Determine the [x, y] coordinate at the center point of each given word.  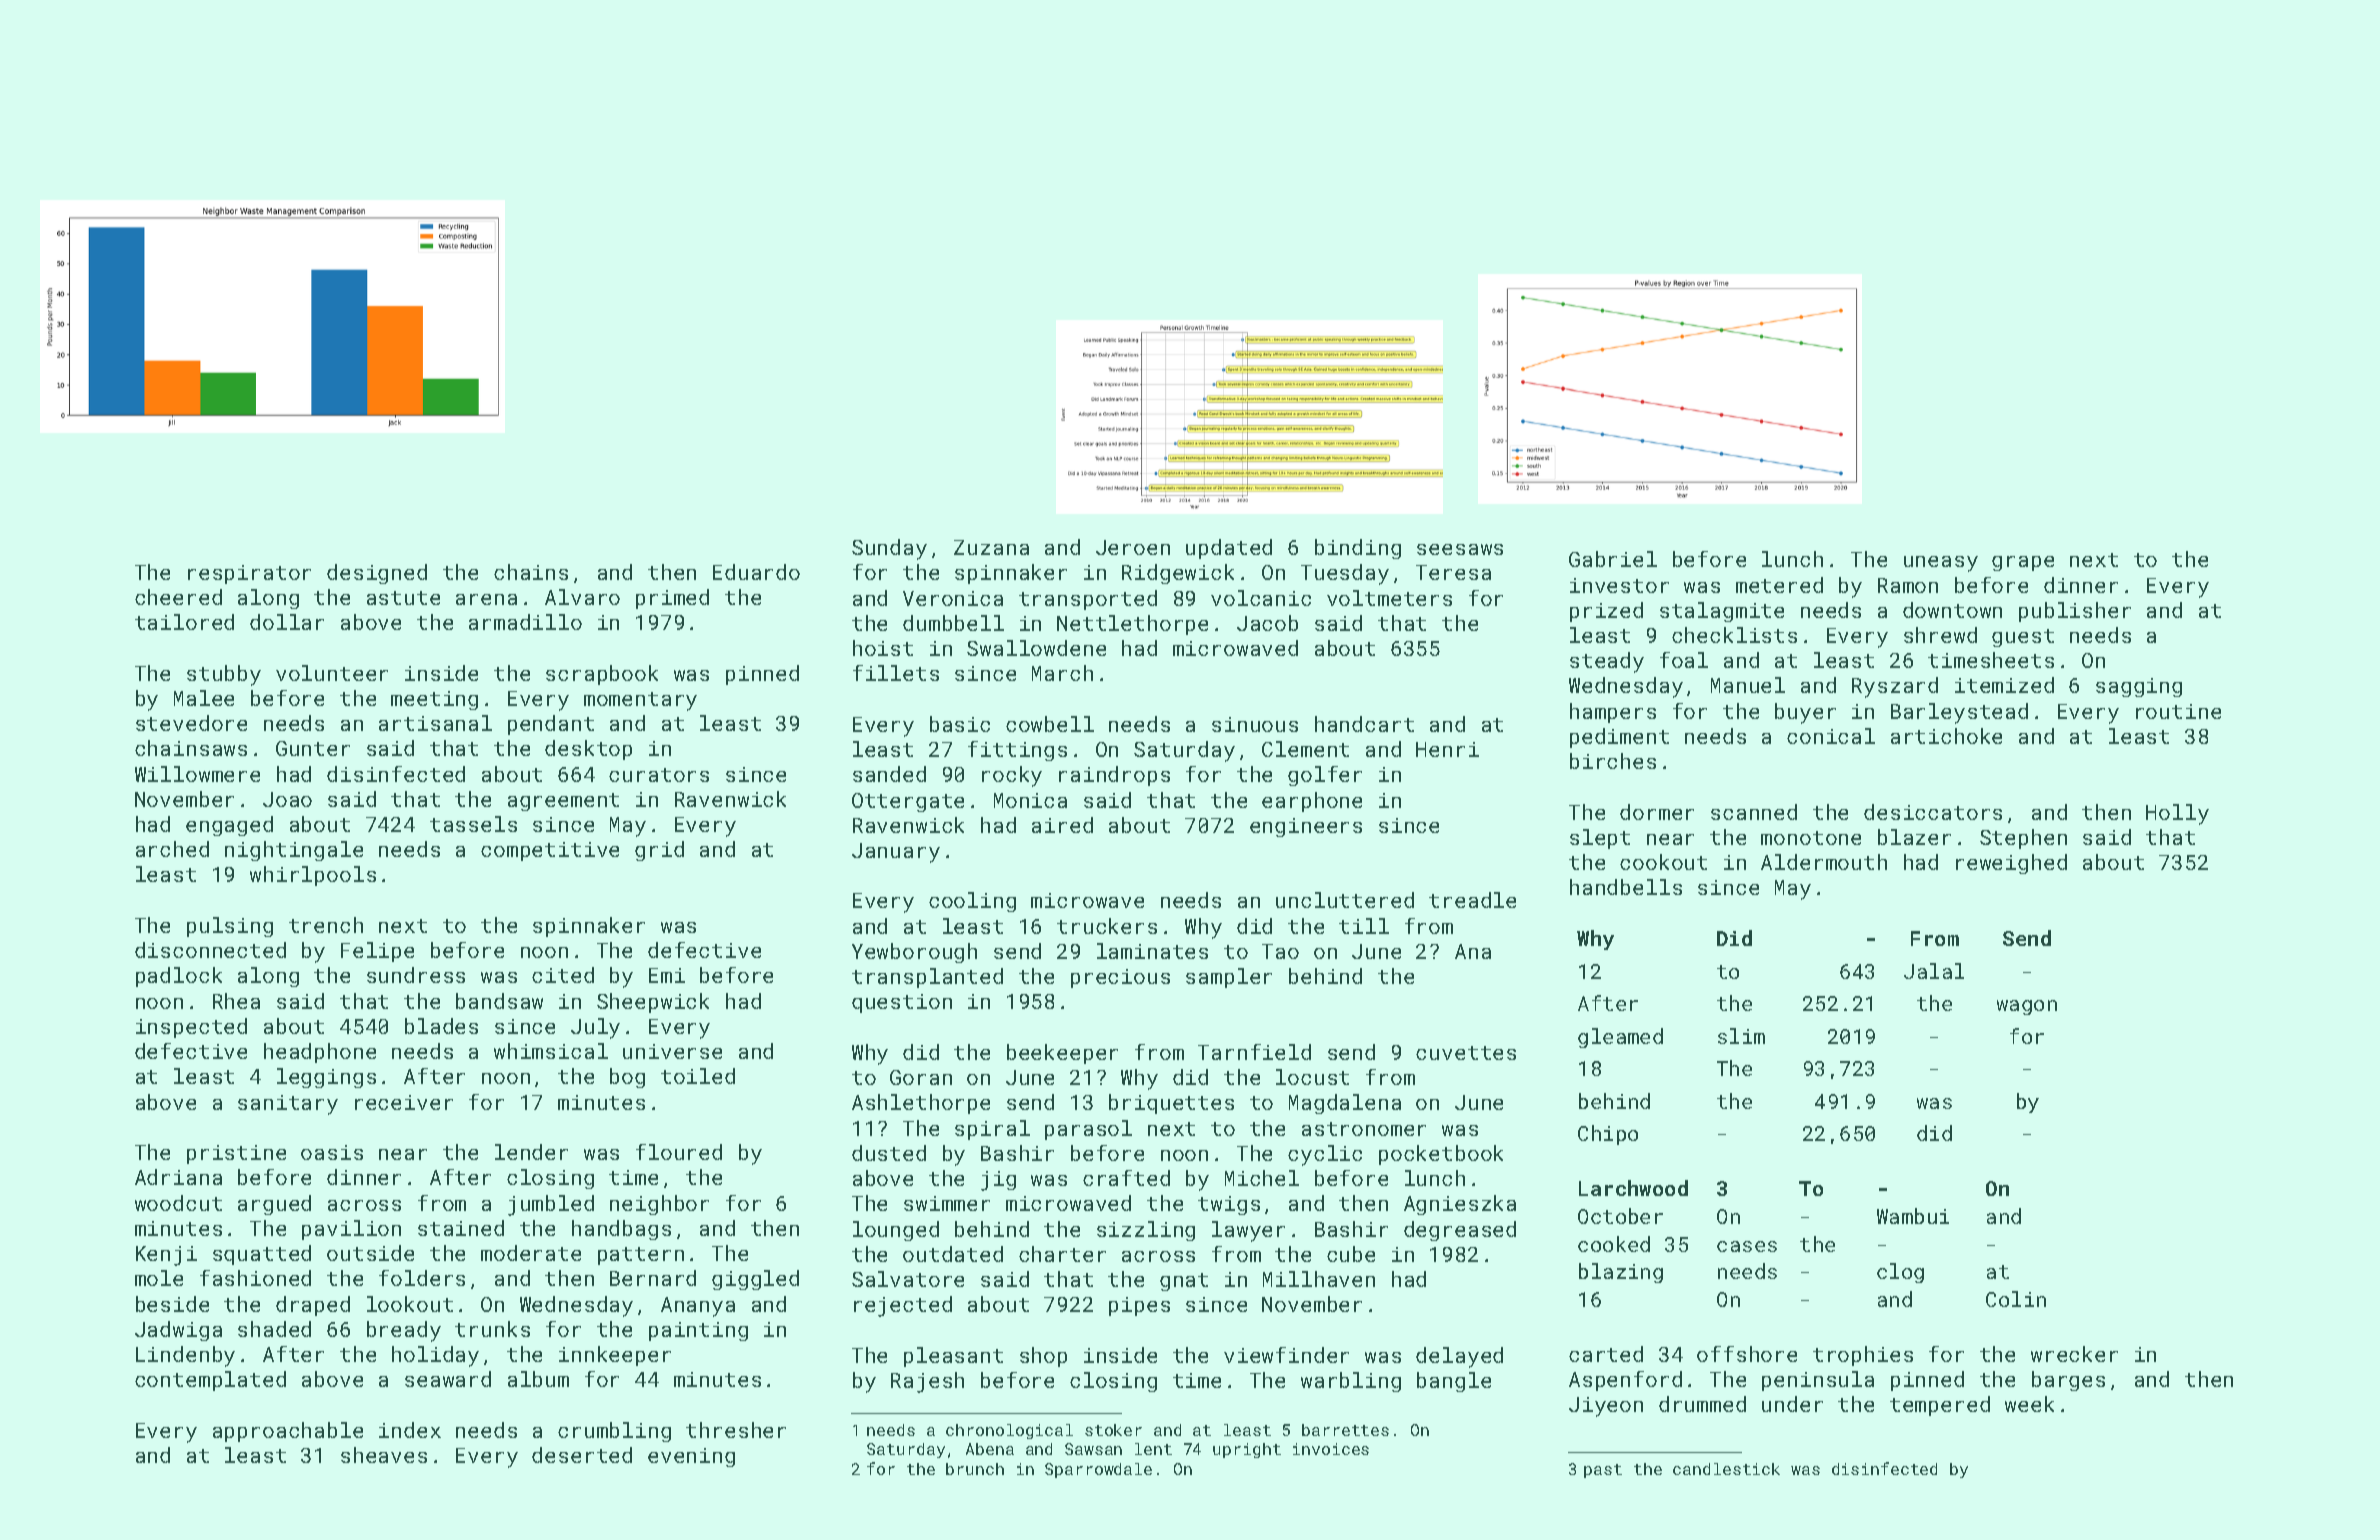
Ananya [698, 1307]
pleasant [953, 1357]
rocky [1012, 776]
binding [1358, 549]
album [538, 1379]
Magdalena [1345, 1104]
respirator [249, 574]
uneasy [1941, 564]
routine [2178, 711]
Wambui [1913, 1216]
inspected [191, 1028]
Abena [990, 1449]
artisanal [435, 723]
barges [2068, 1381]
